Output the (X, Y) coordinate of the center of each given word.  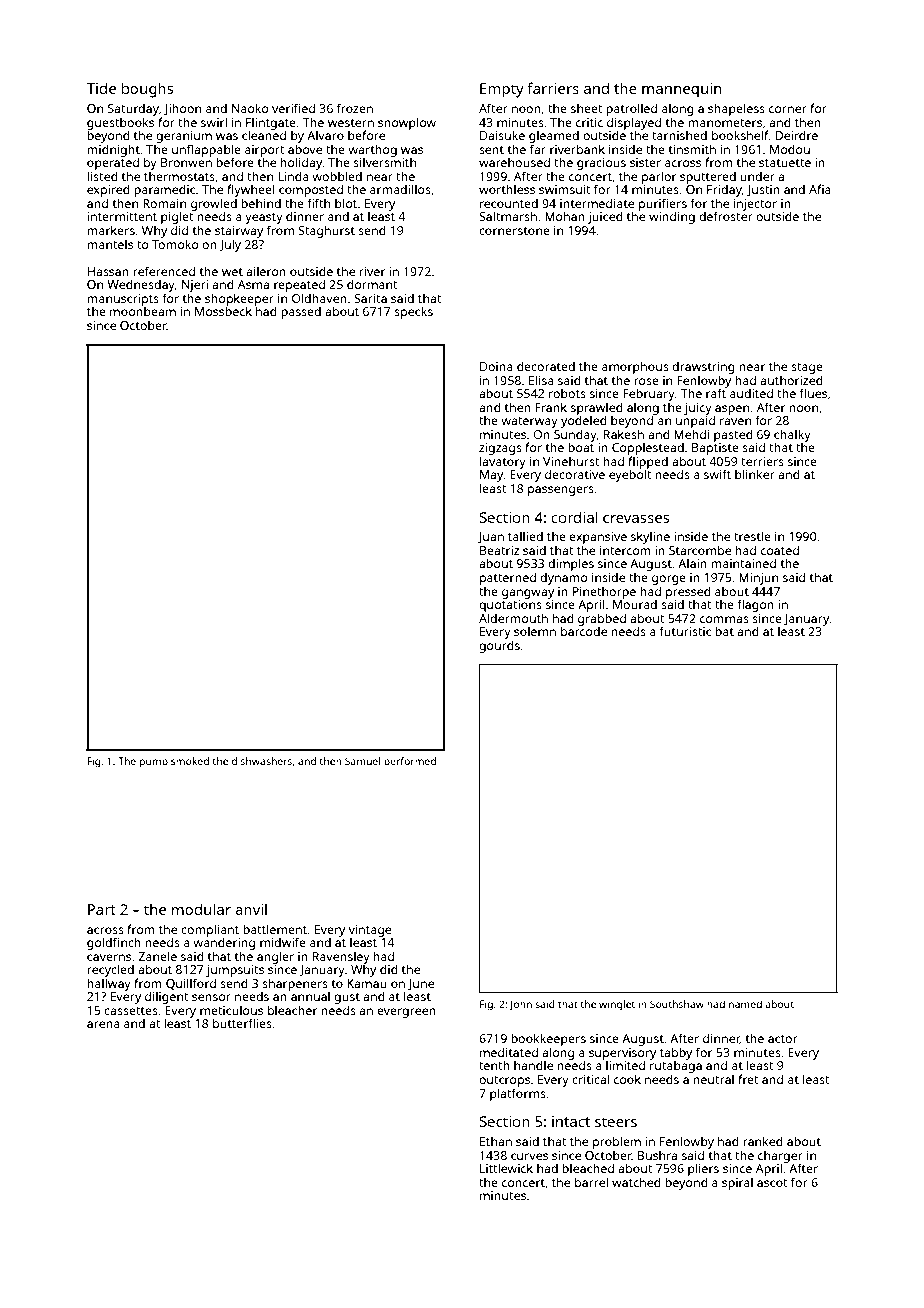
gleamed (554, 136)
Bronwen (186, 162)
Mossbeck (223, 311)
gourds (499, 647)
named (745, 1004)
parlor (659, 177)
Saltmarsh (508, 216)
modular (201, 909)
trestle (752, 536)
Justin (763, 191)
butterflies (242, 1023)
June (421, 985)
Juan (491, 538)
